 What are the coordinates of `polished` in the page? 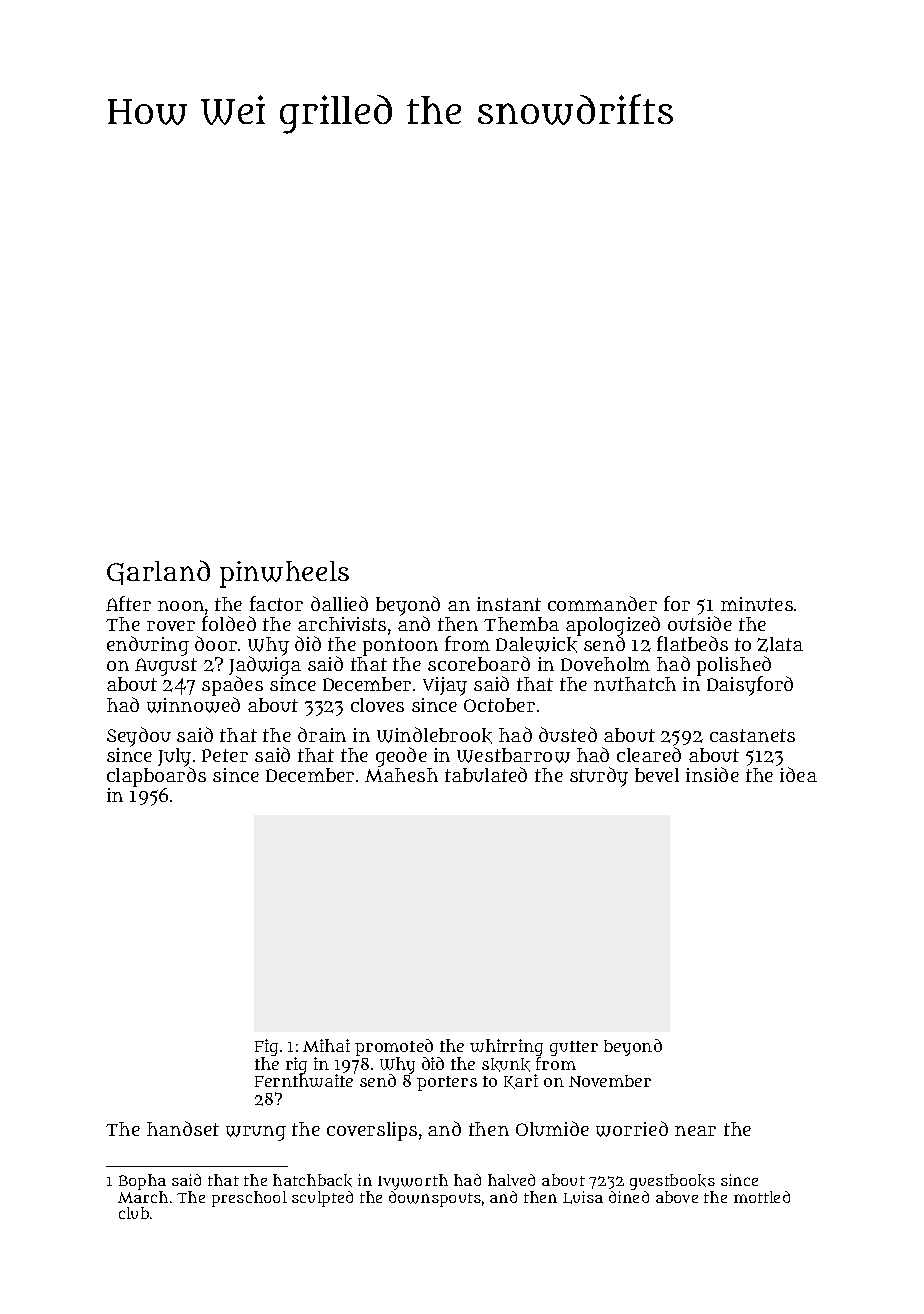 It's located at (734, 666).
